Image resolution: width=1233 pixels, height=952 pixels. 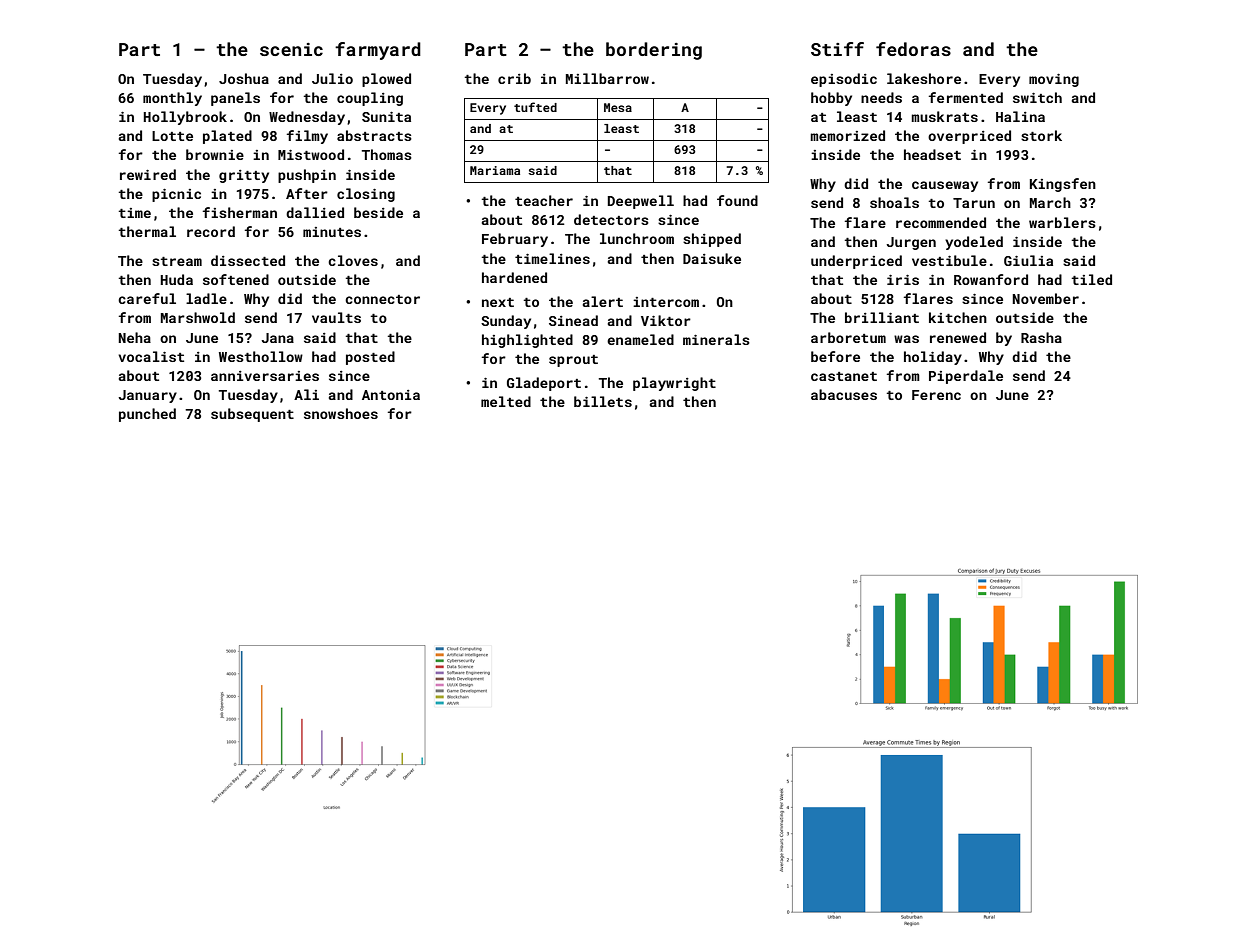 What do you see at coordinates (176, 195) in the screenshot?
I see `picnic` at bounding box center [176, 195].
